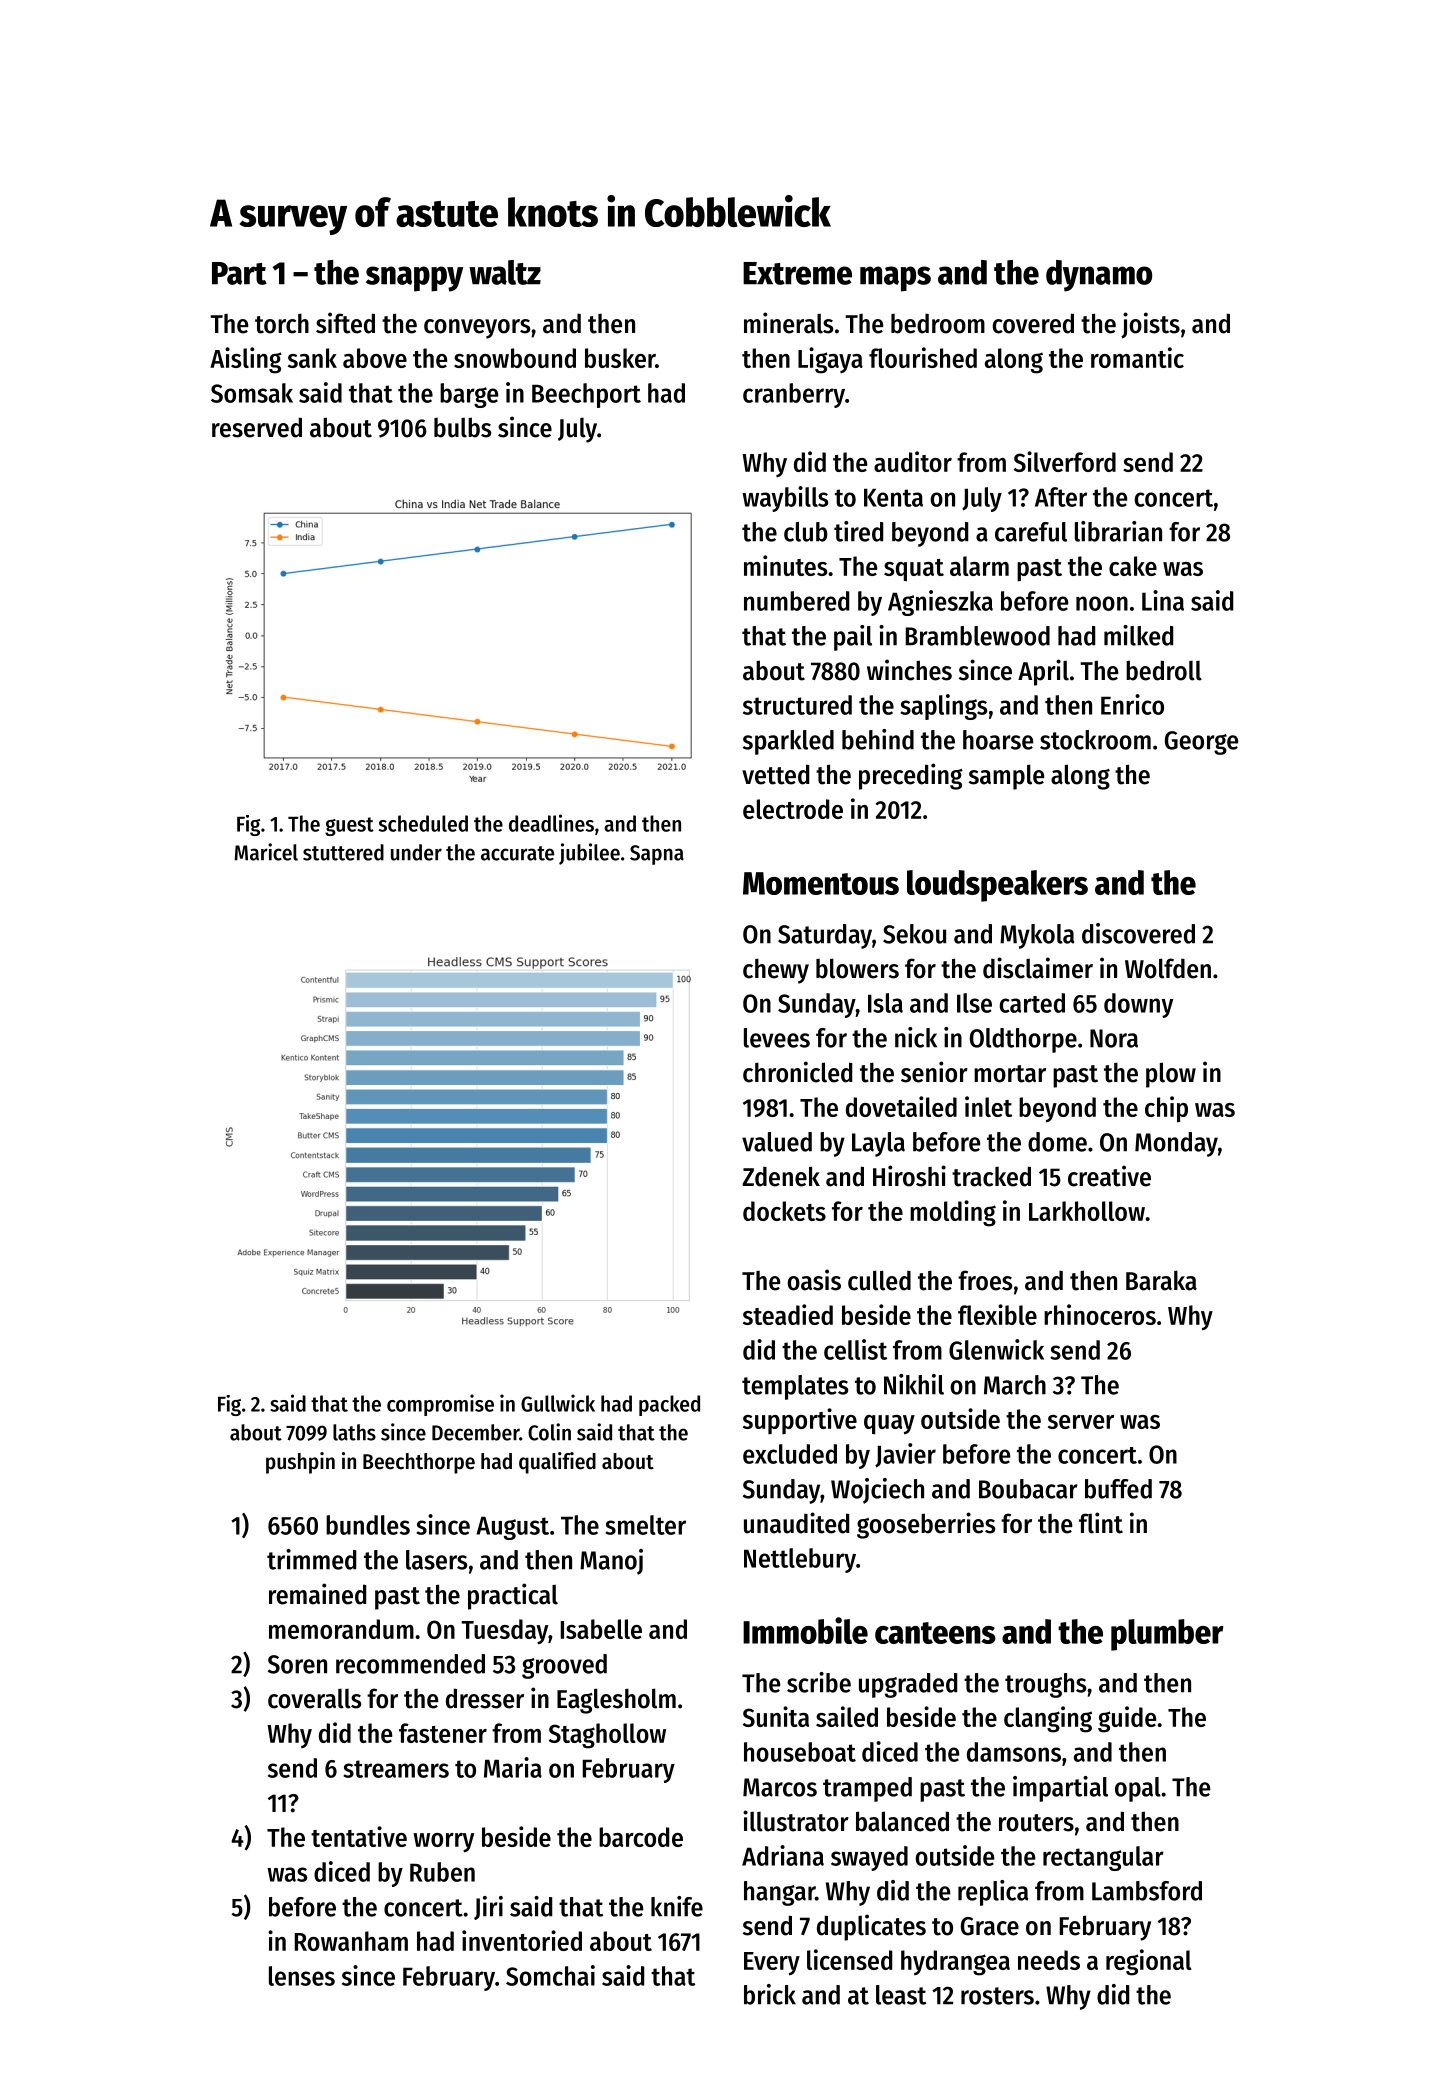 The width and height of the screenshot is (1450, 2100). I want to click on buffed, so click(1118, 1489).
